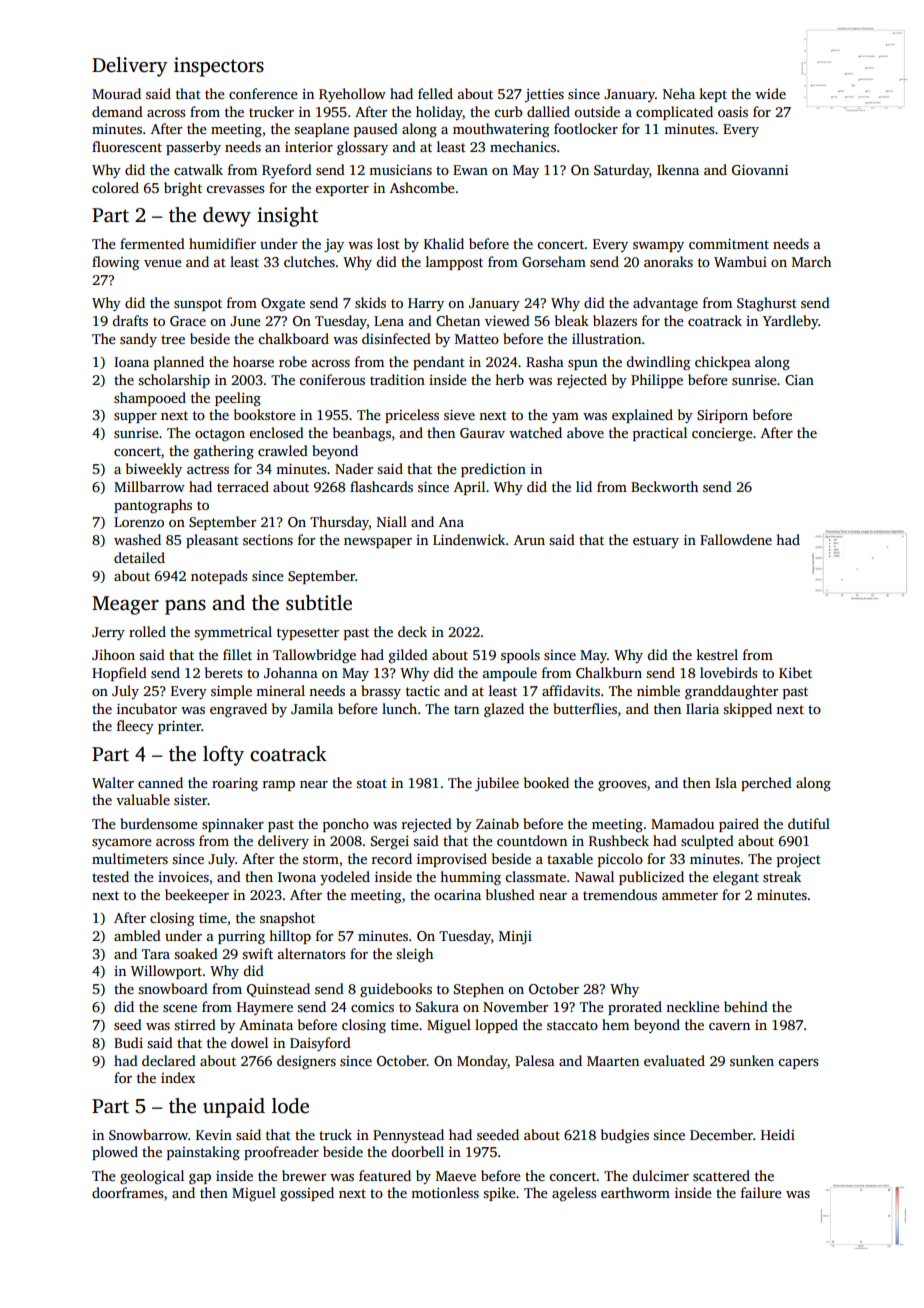  I want to click on proofreader, so click(281, 1153).
